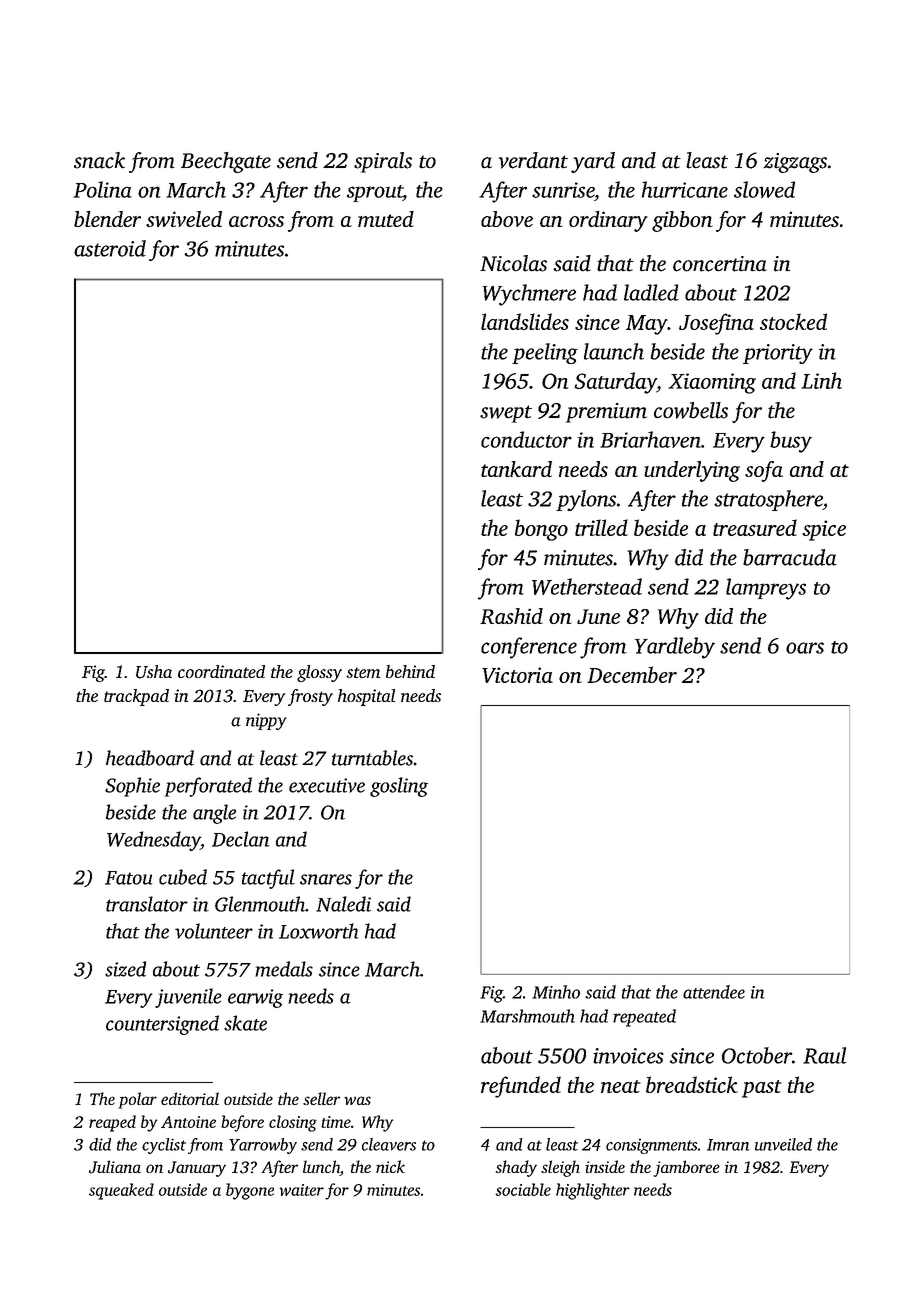 Image resolution: width=924 pixels, height=1314 pixels. I want to click on bygone, so click(250, 1191).
